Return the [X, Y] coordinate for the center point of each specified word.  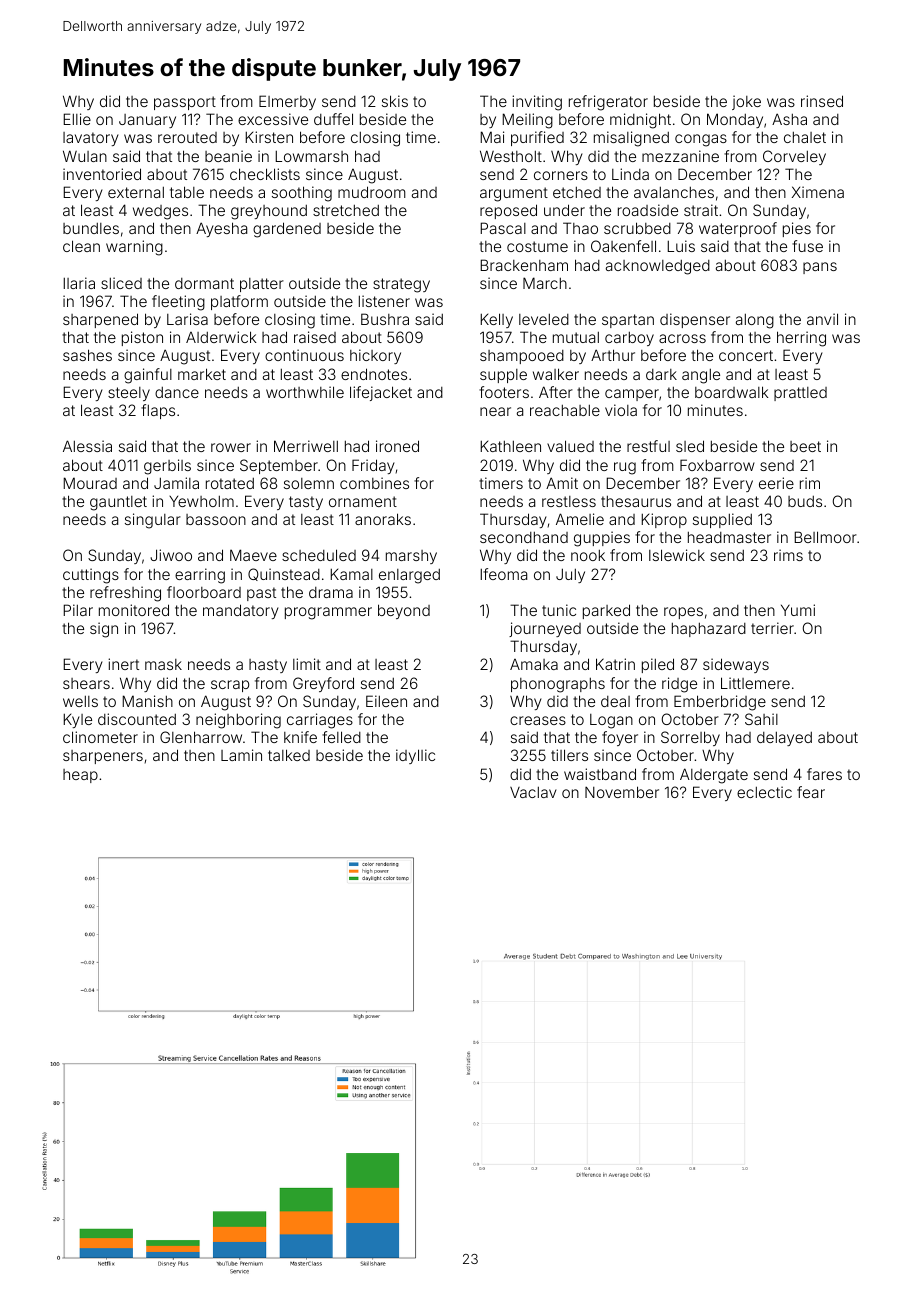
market [202, 374]
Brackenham [524, 265]
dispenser [695, 320]
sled [690, 446]
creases [538, 720]
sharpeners [103, 757]
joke [746, 102]
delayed [784, 739]
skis [395, 101]
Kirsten [269, 137]
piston [142, 338]
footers [504, 392]
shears [86, 683]
